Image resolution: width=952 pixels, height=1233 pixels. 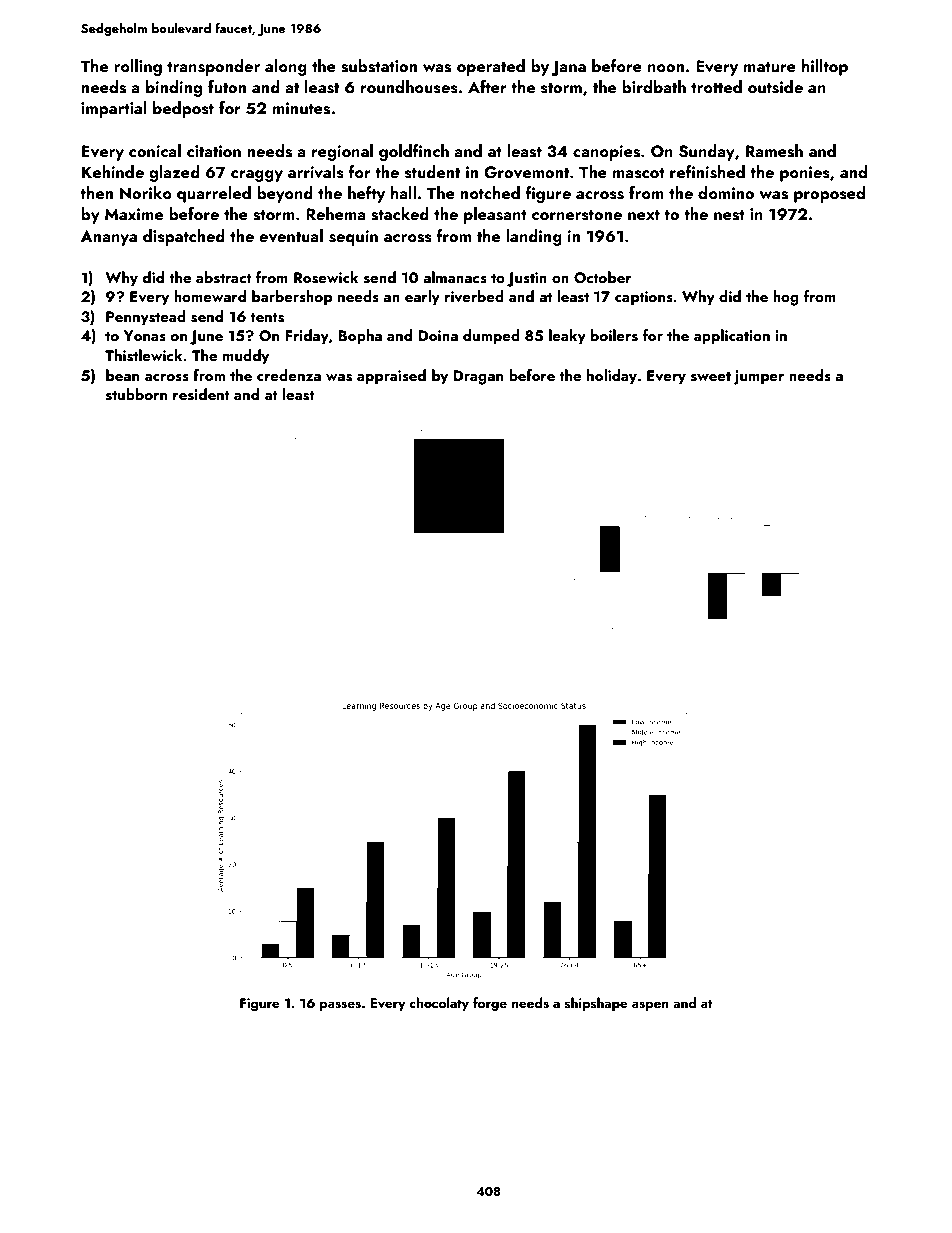 I want to click on passes, so click(x=340, y=1006).
